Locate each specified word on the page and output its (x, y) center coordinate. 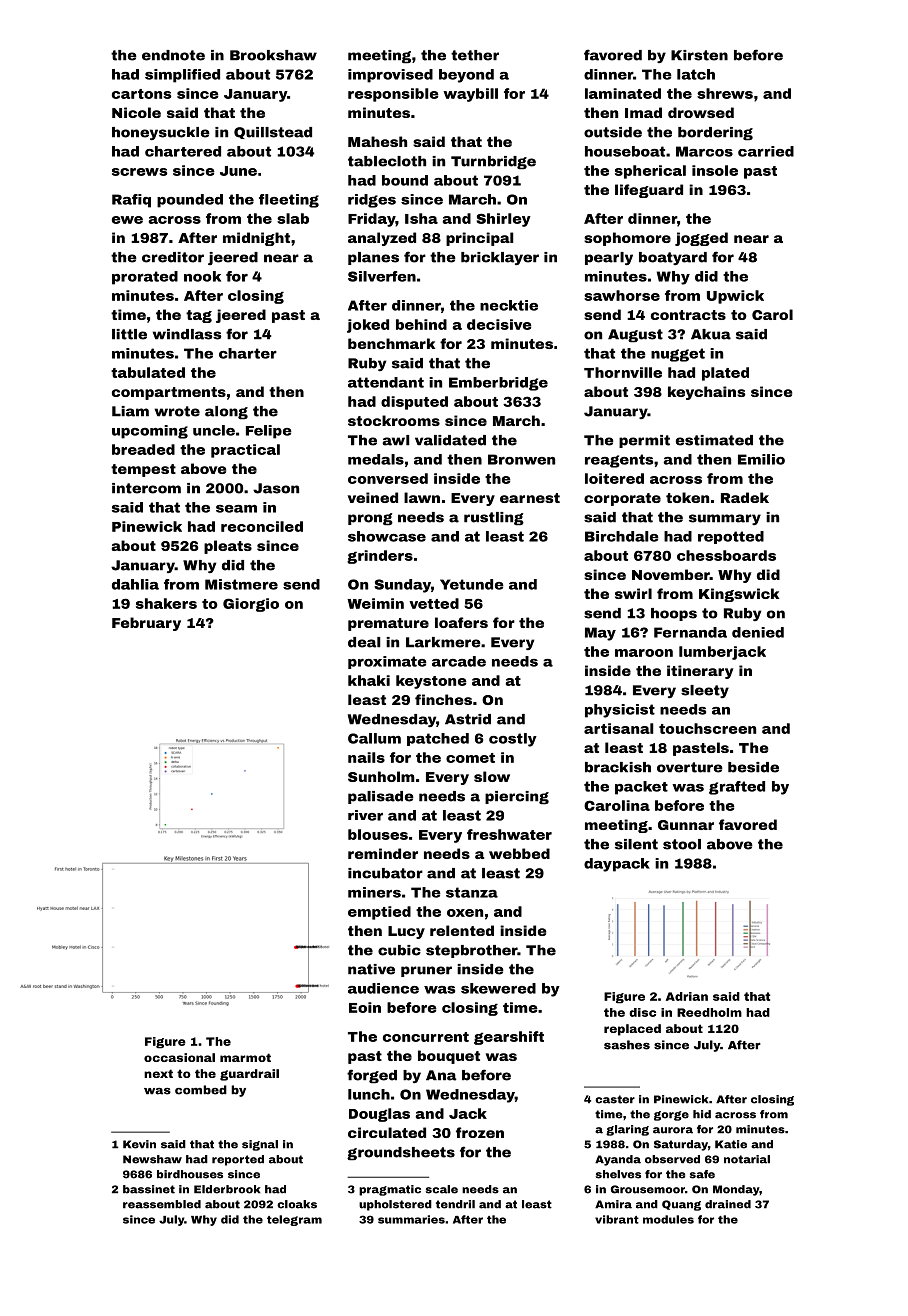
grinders (380, 557)
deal (364, 642)
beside (753, 767)
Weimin (375, 603)
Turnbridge (493, 163)
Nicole (136, 112)
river (365, 815)
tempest (143, 470)
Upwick (735, 297)
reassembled (162, 1204)
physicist (620, 711)
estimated (714, 440)
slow (492, 776)
